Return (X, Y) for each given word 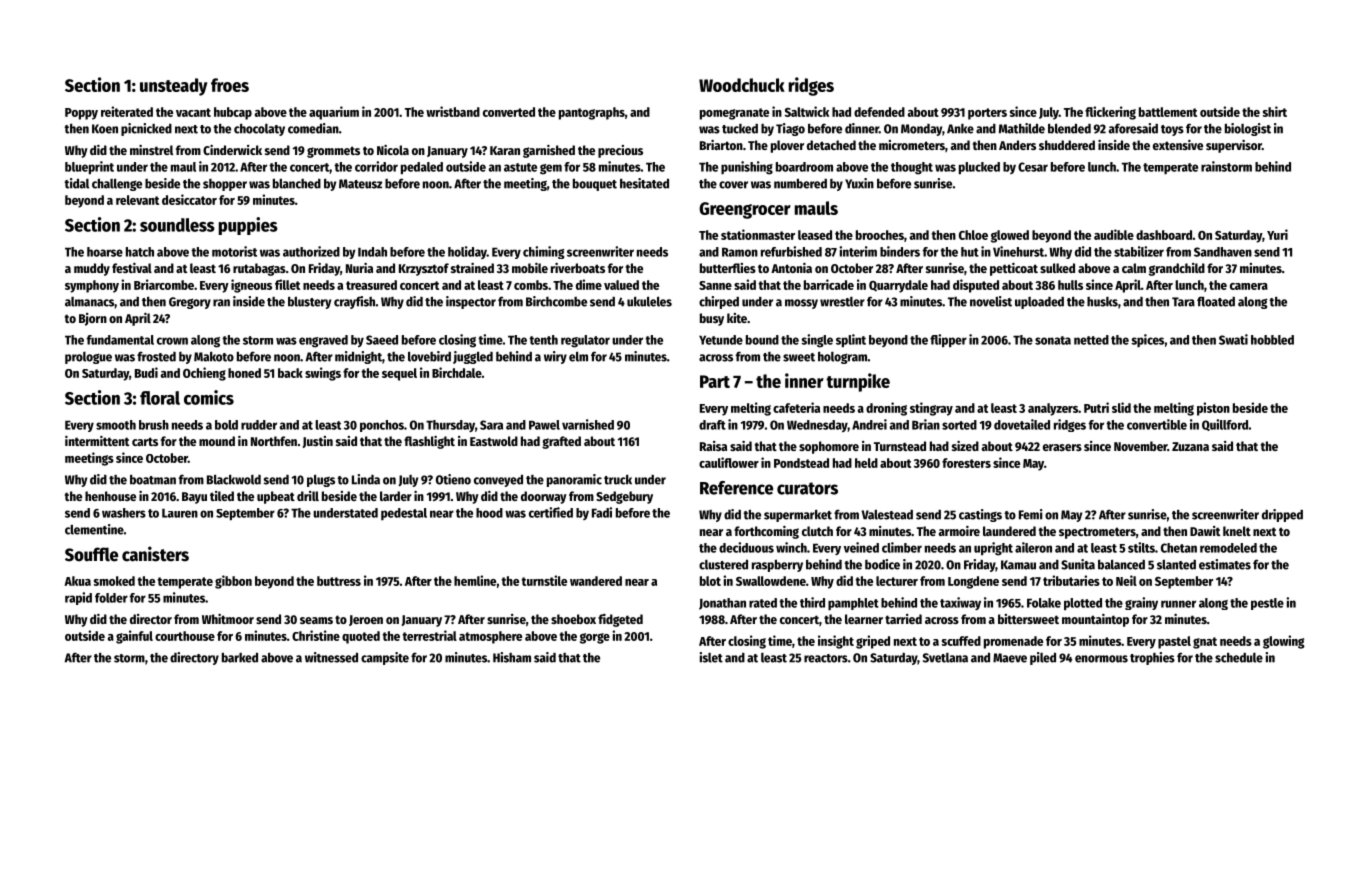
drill (308, 496)
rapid (78, 598)
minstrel (151, 150)
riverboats (578, 268)
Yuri (1277, 234)
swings (323, 374)
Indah (372, 252)
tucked (740, 129)
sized (965, 446)
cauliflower (729, 462)
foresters (966, 463)
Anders (1017, 145)
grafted (561, 442)
